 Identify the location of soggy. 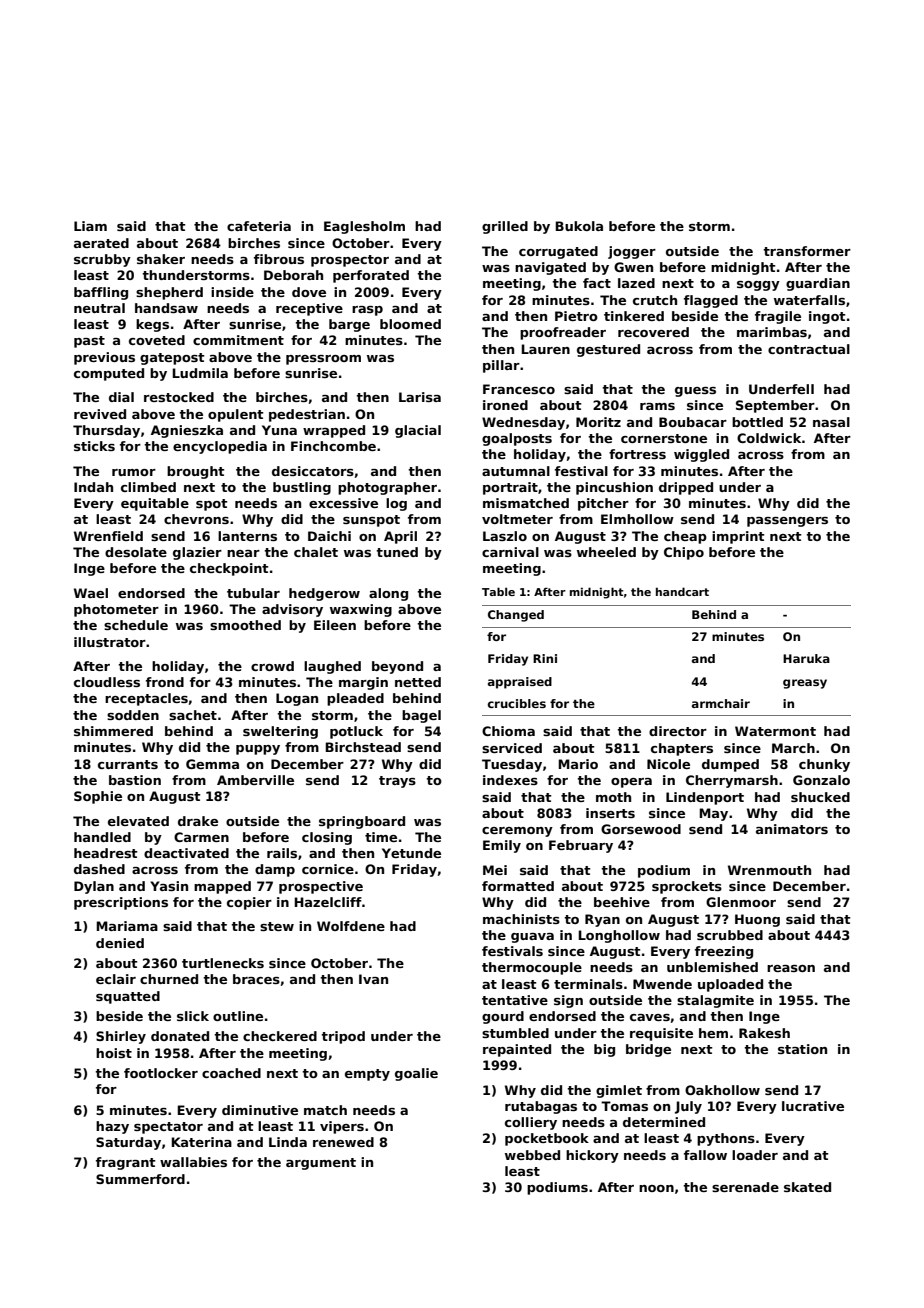
(758, 286).
